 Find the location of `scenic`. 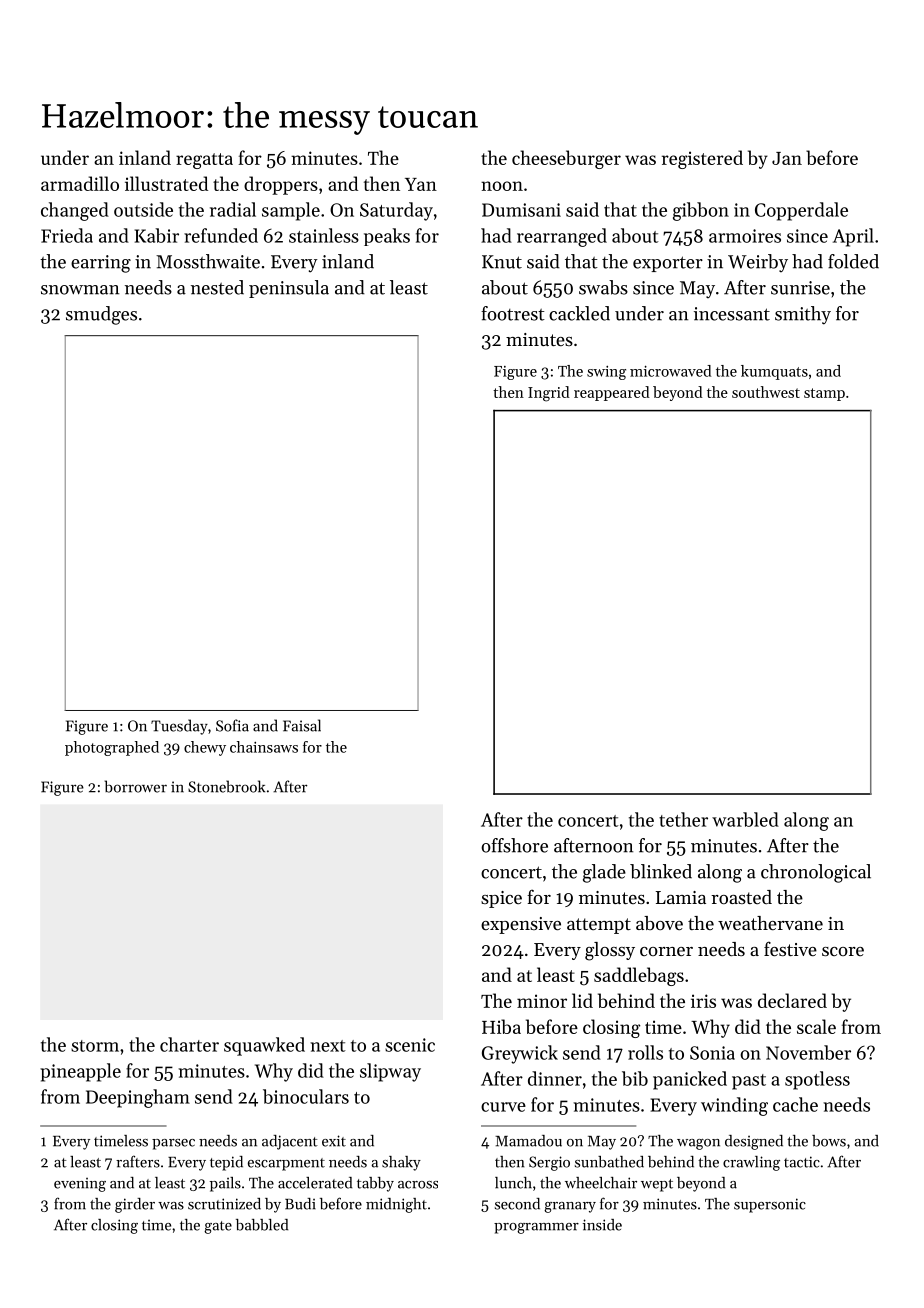

scenic is located at coordinates (410, 1045).
